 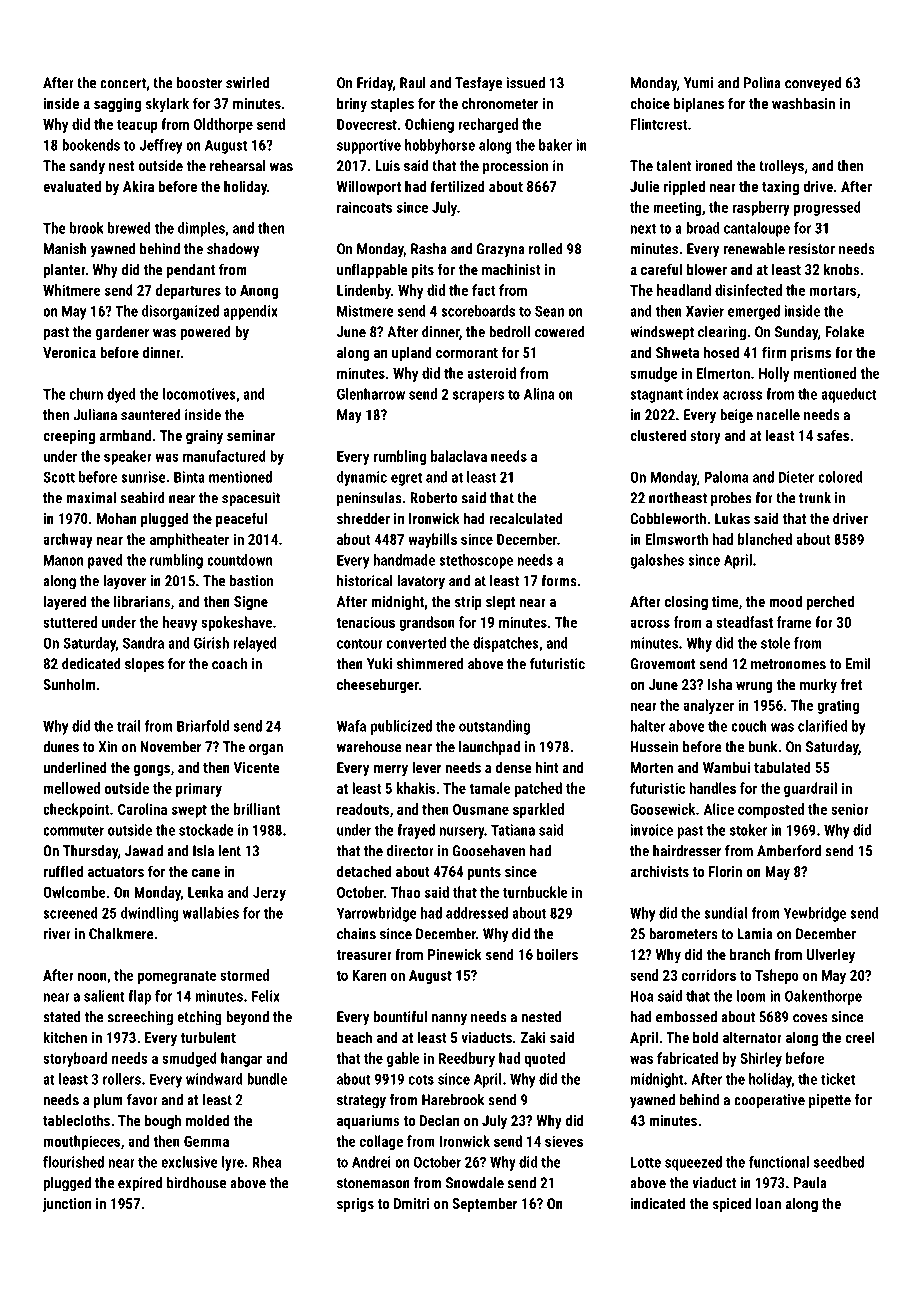 What do you see at coordinates (91, 145) in the screenshot?
I see `bookends` at bounding box center [91, 145].
